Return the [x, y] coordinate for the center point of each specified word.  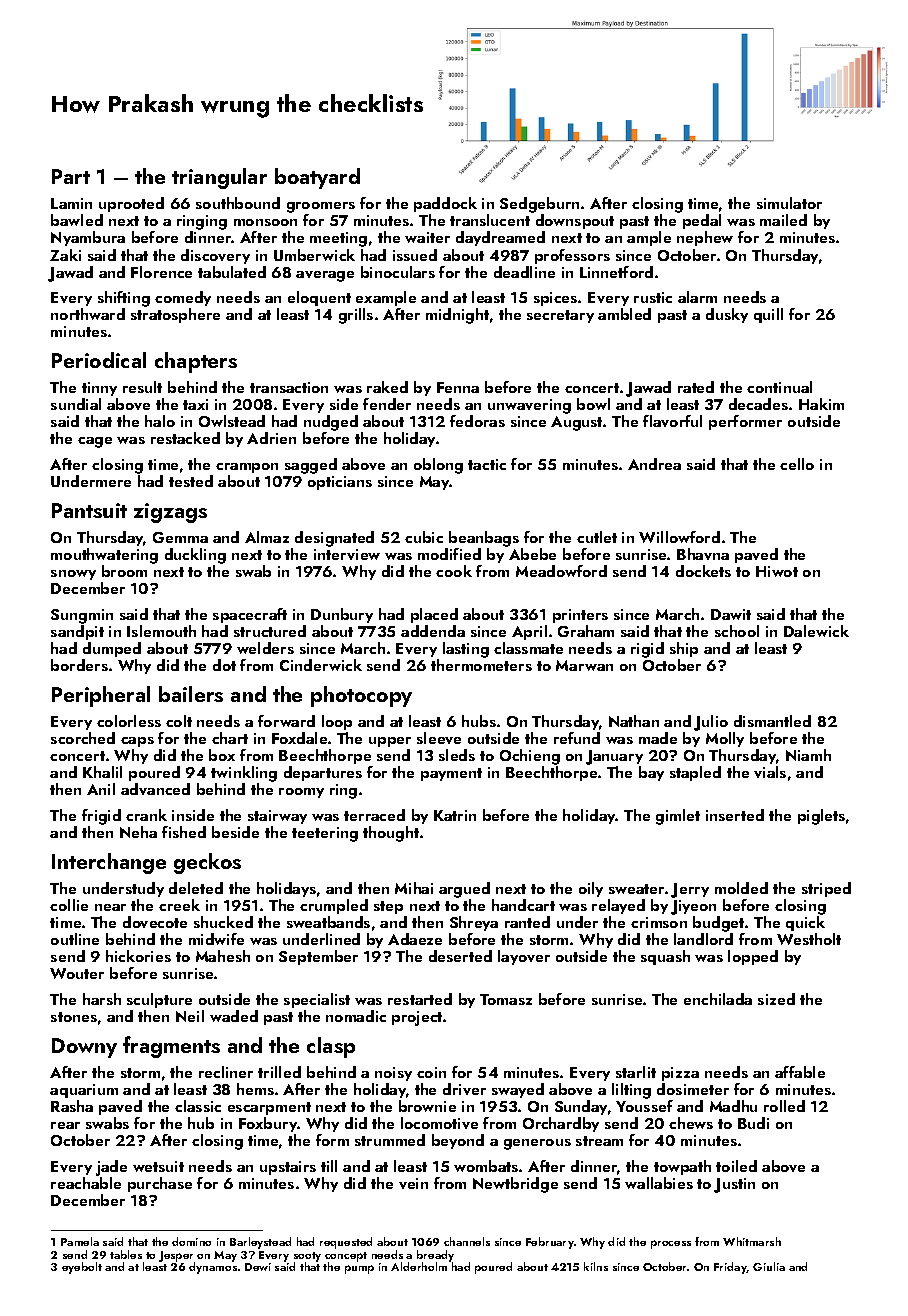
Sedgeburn [539, 205]
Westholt [809, 939]
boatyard [317, 178]
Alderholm [419, 1266]
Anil [101, 789]
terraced [374, 815]
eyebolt [82, 1268]
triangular [219, 178]
